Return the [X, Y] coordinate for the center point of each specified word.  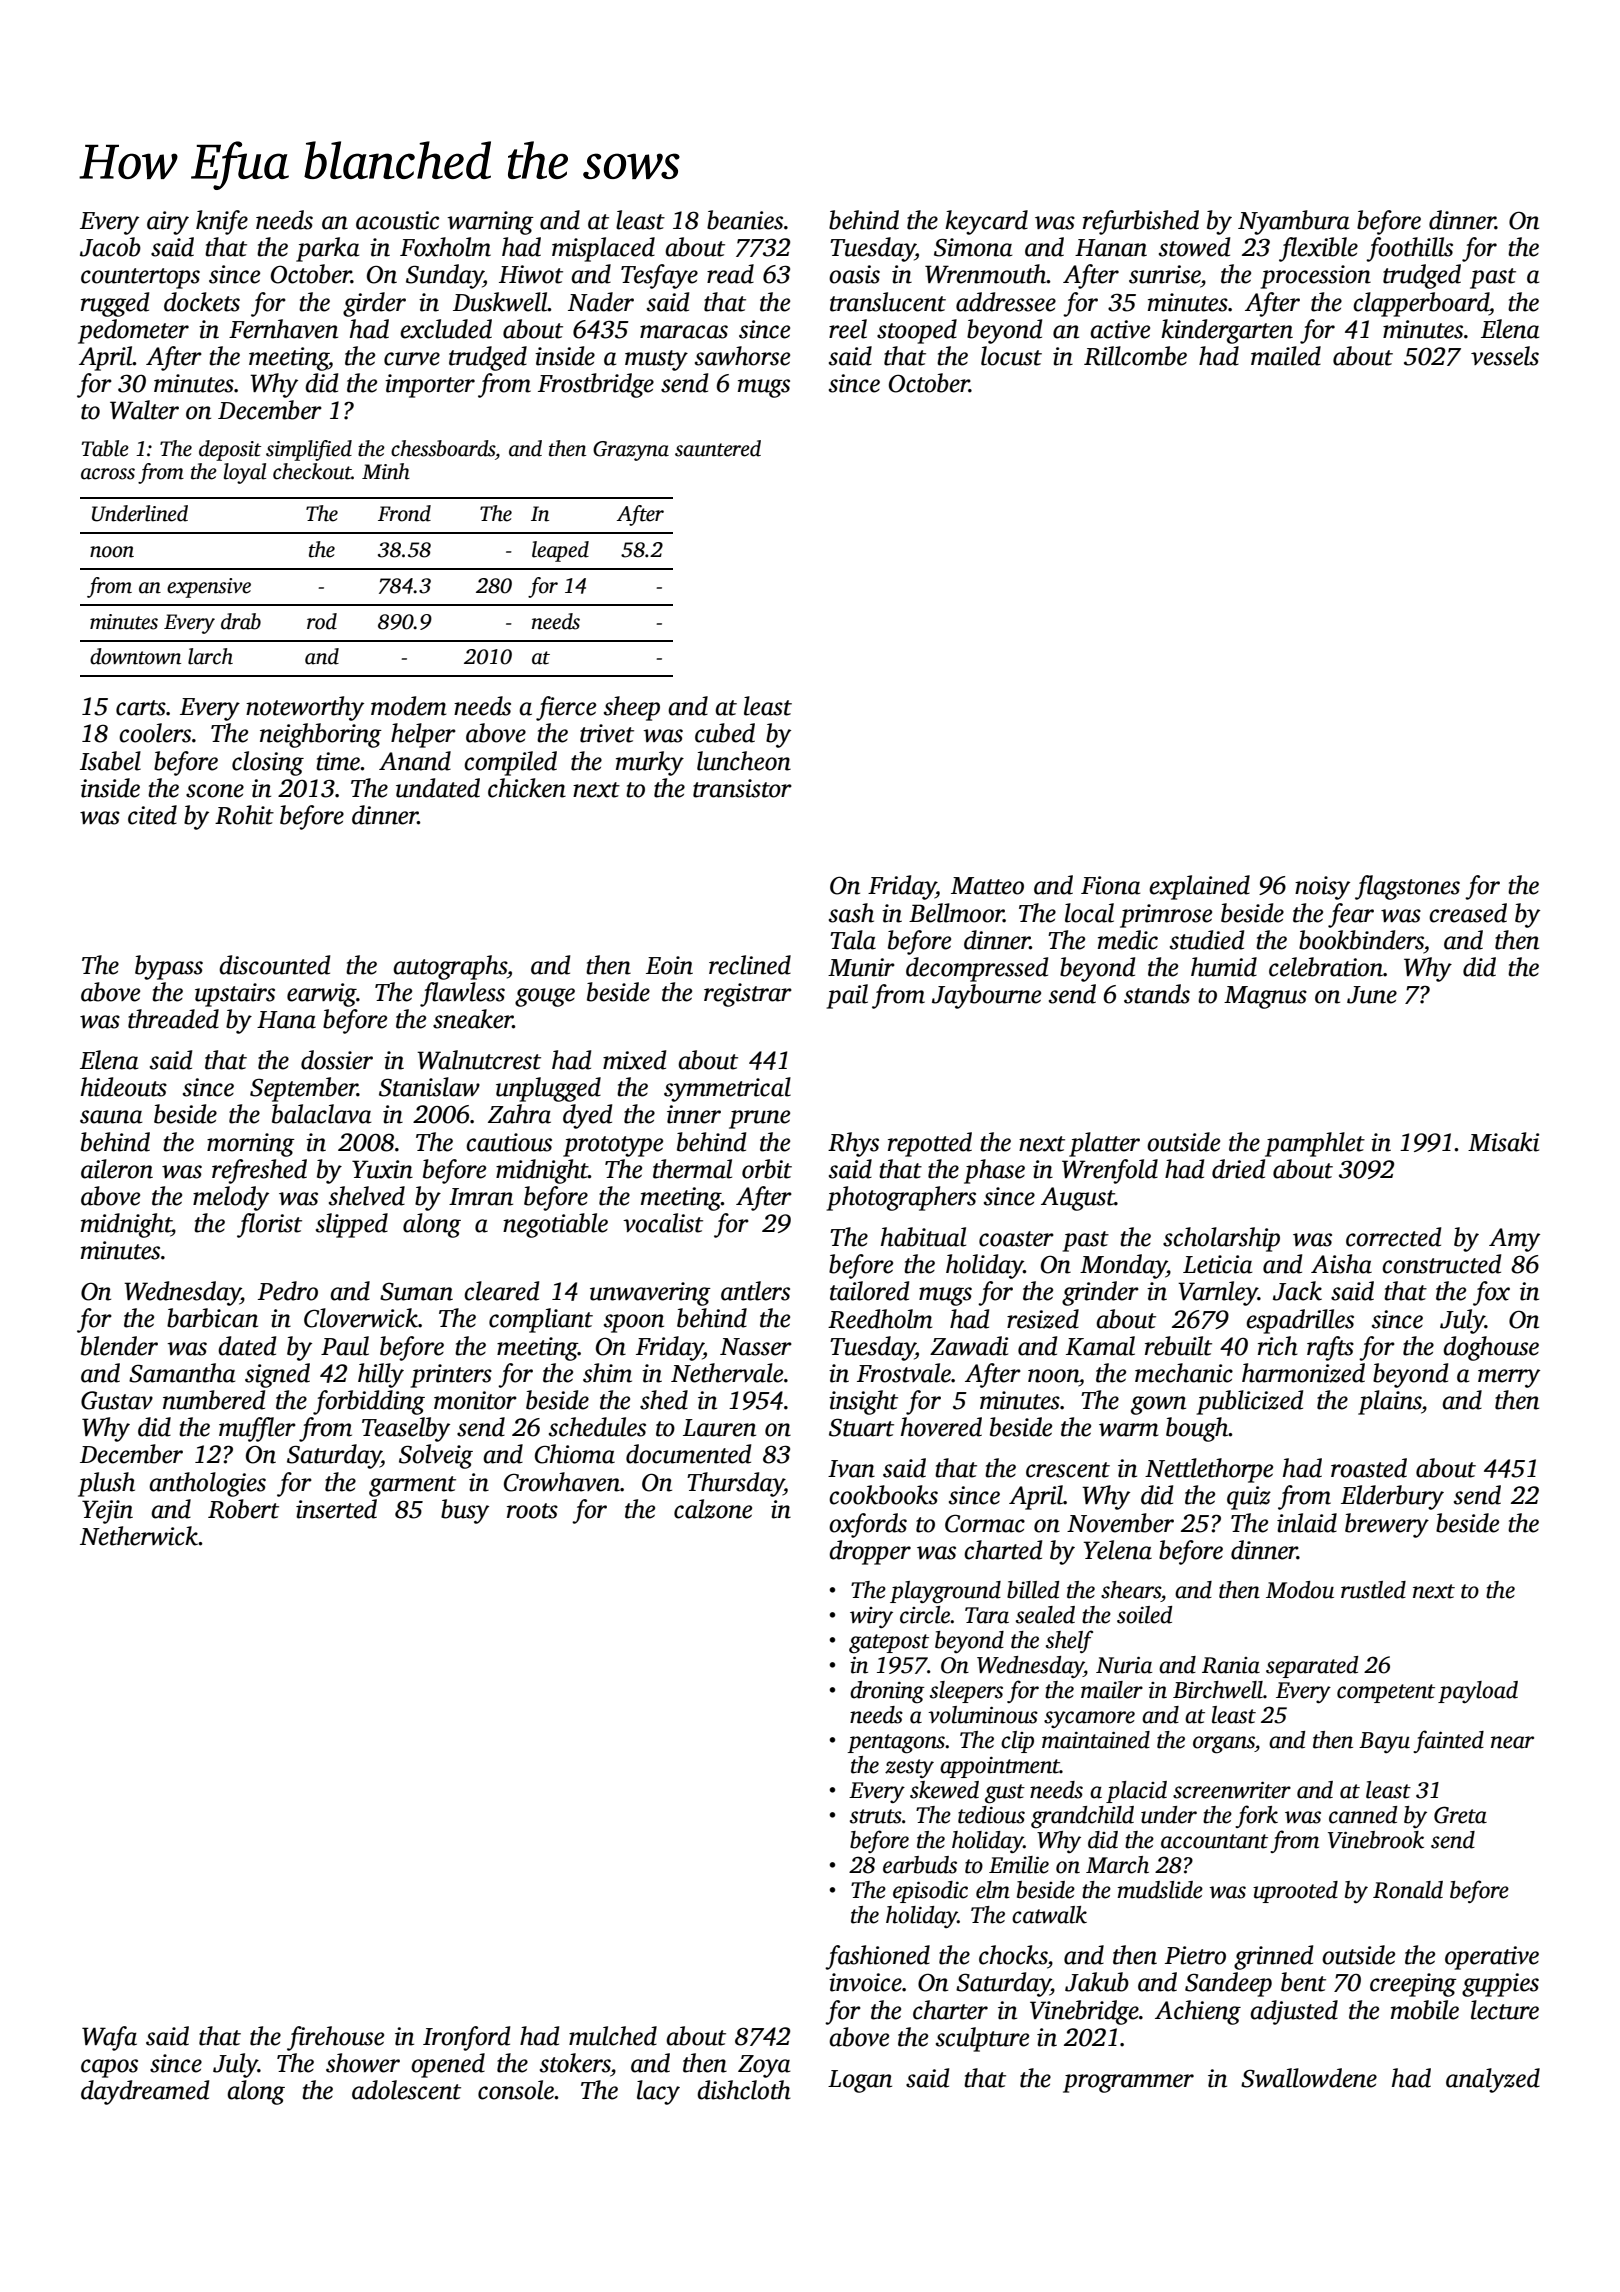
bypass [169, 967]
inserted [336, 1509]
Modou [1300, 1590]
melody [231, 1198]
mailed [1286, 356]
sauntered [718, 448]
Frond [404, 513]
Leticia [1218, 1264]
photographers [901, 1198]
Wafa [109, 2038]
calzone [713, 1509]
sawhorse [742, 356]
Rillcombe [1135, 356]
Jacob [110, 247]
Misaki [1503, 1142]
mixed [634, 1060]
